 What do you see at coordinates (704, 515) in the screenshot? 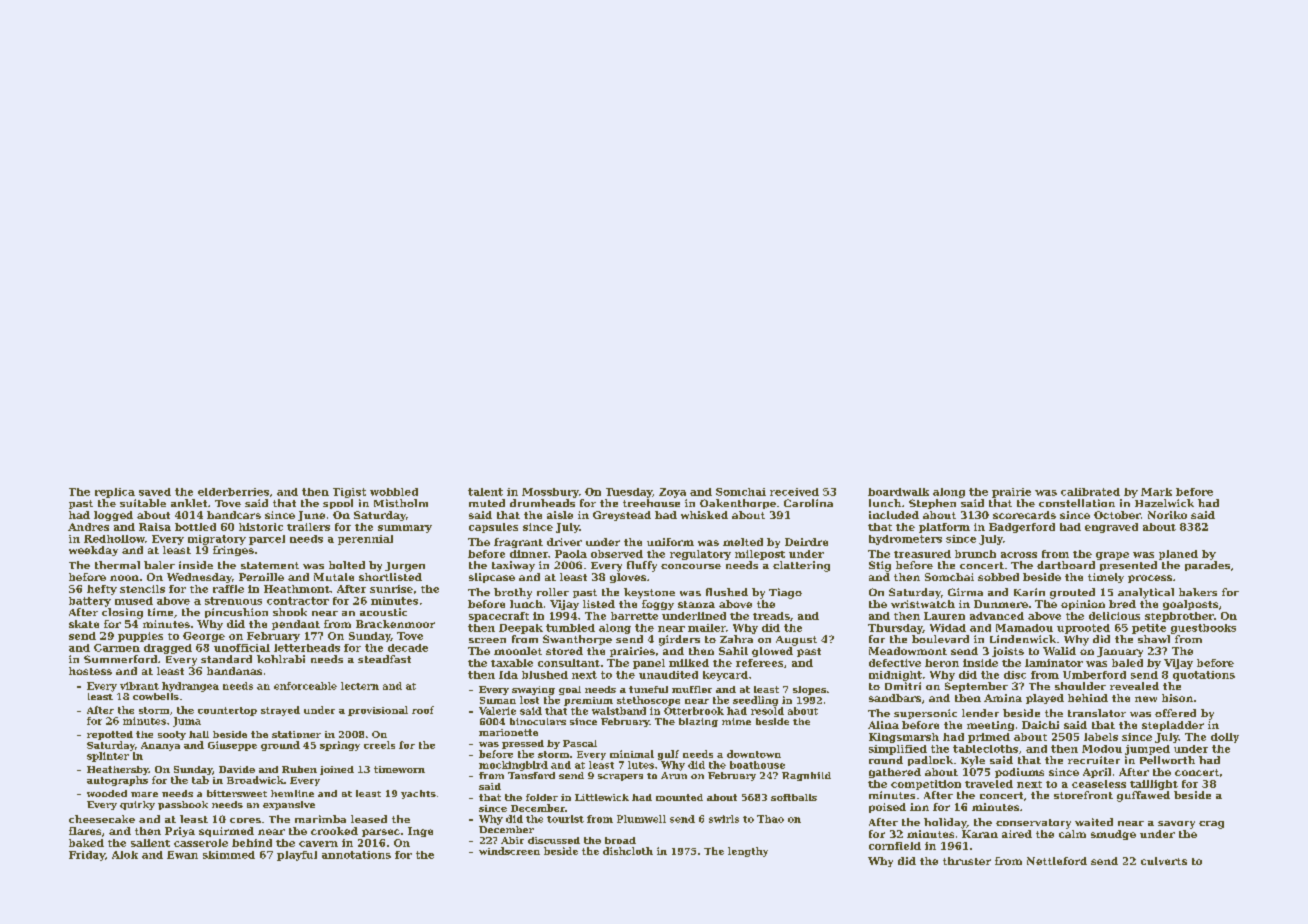
I see `whisked` at bounding box center [704, 515].
